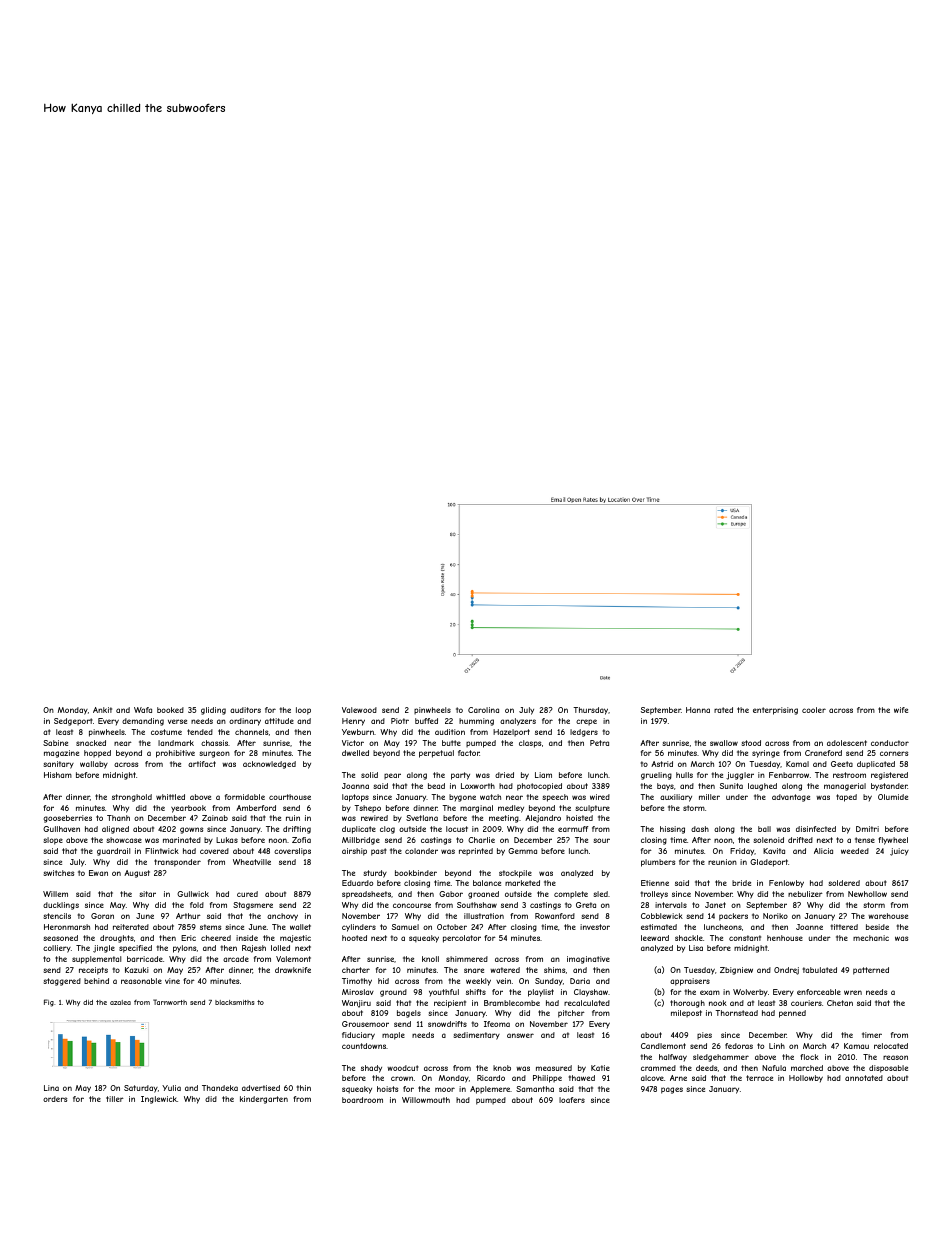 Image resolution: width=952 pixels, height=1233 pixels. What do you see at coordinates (511, 809) in the screenshot?
I see `medley` at bounding box center [511, 809].
